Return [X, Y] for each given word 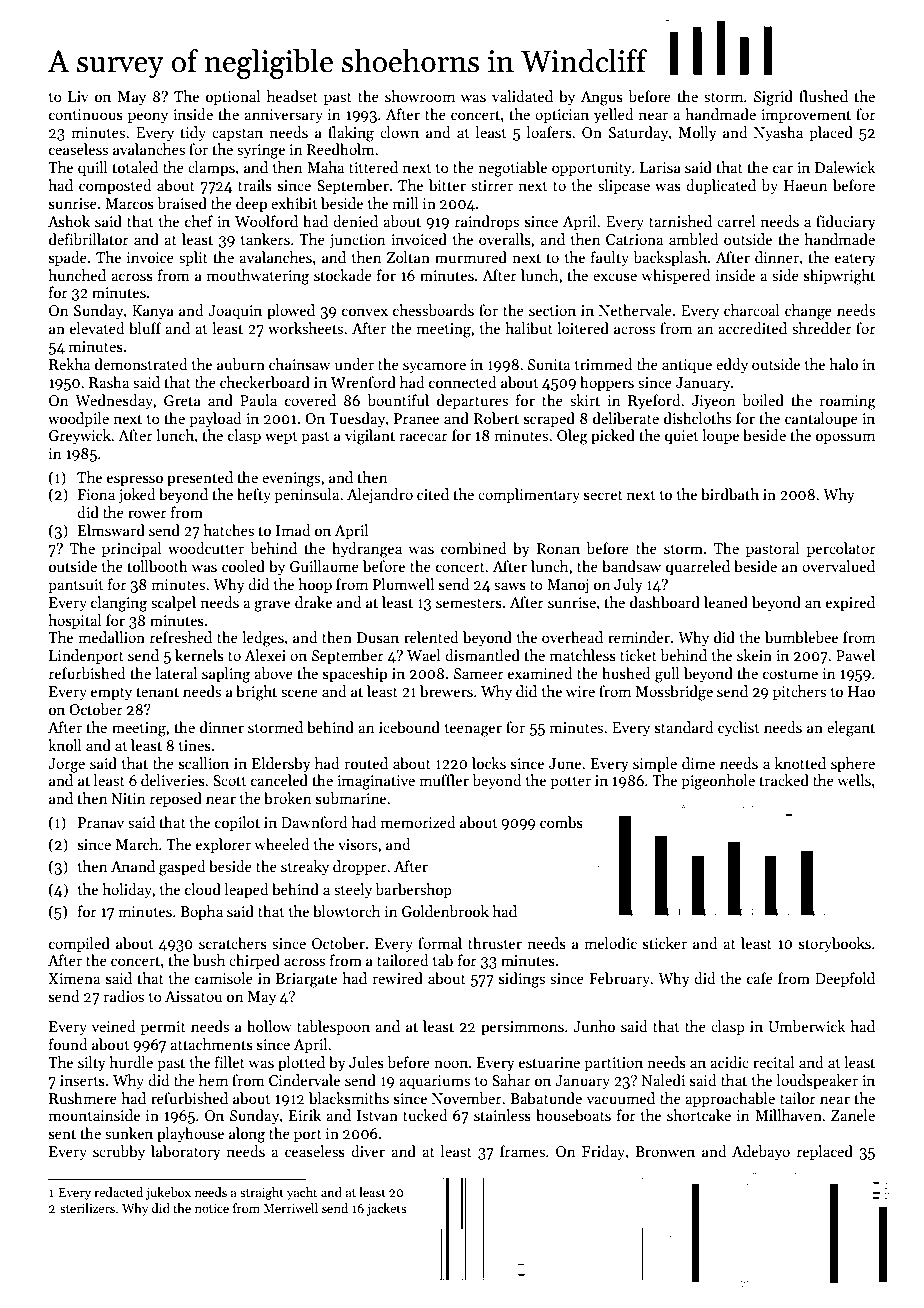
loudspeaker [817, 1081]
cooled [243, 566]
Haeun [806, 185]
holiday [127, 890]
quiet [682, 437]
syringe [261, 151]
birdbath [730, 494]
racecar [424, 437]
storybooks [835, 944]
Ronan [558, 548]
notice [212, 1208]
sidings [522, 980]
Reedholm [341, 149]
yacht [302, 1193]
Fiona [96, 494]
